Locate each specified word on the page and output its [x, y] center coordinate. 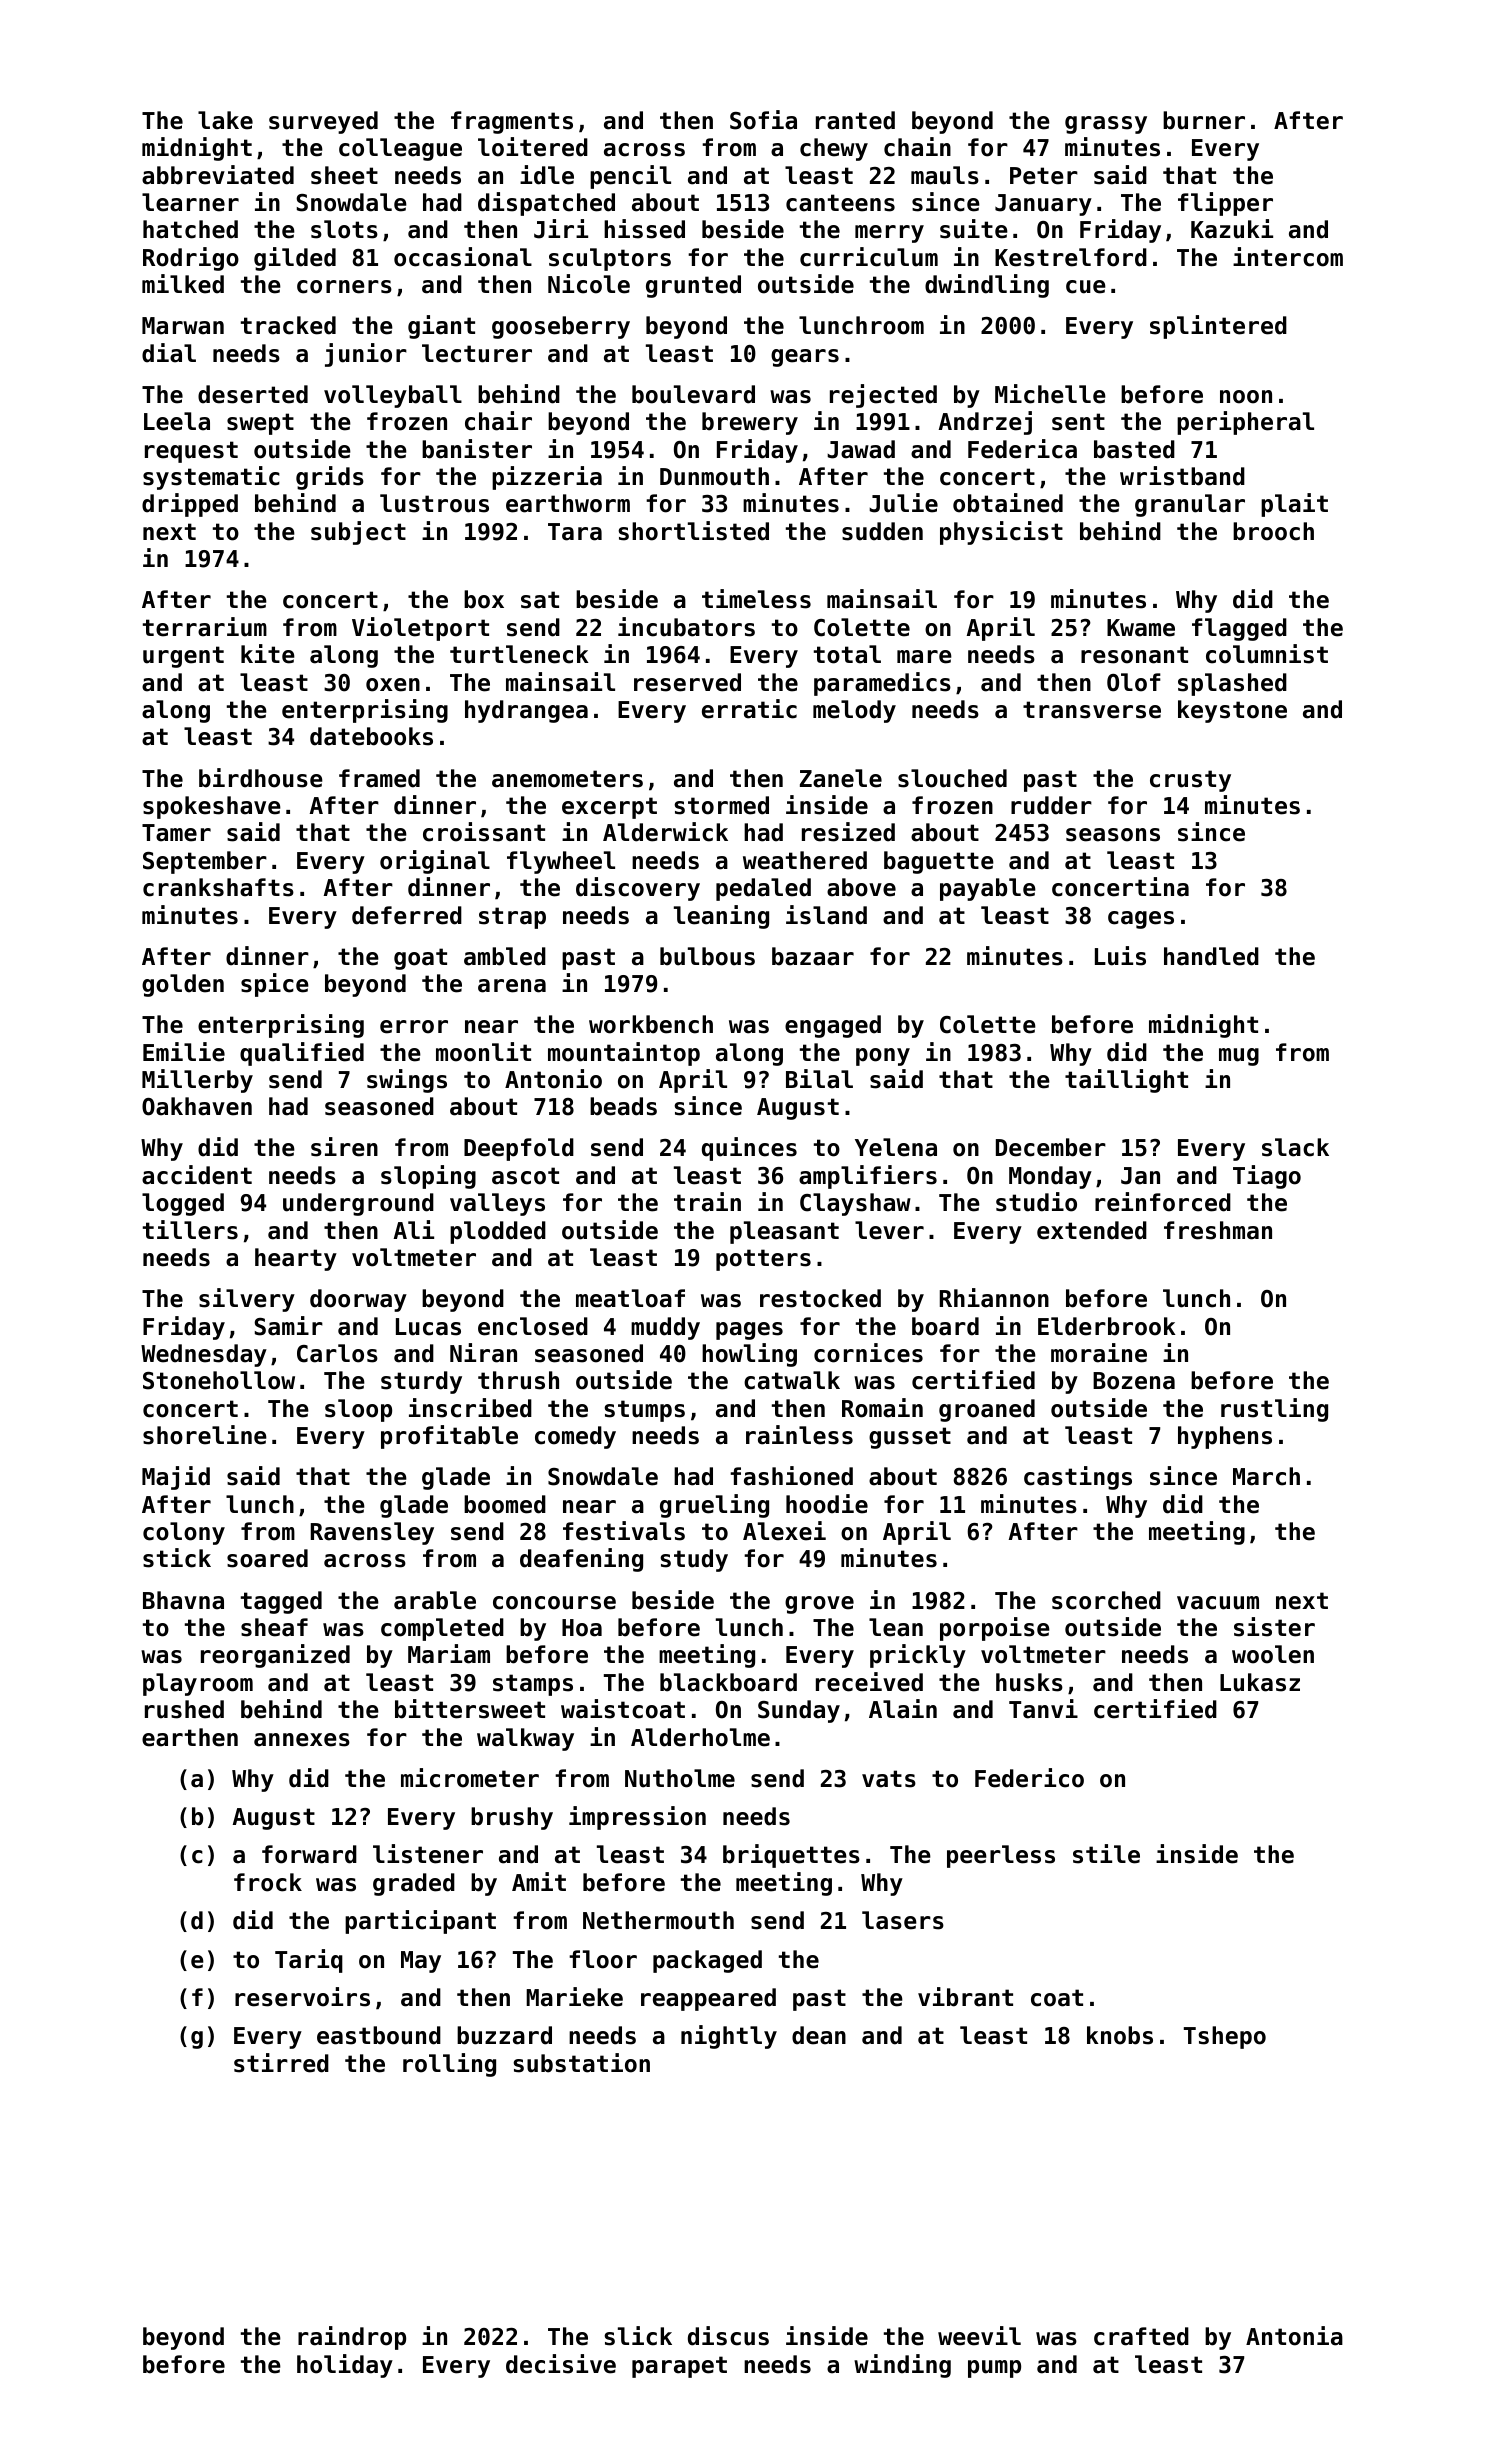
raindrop [352, 2338]
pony [883, 1057]
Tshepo [1225, 2037]
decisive [561, 2364]
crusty [1190, 781]
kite [268, 654]
